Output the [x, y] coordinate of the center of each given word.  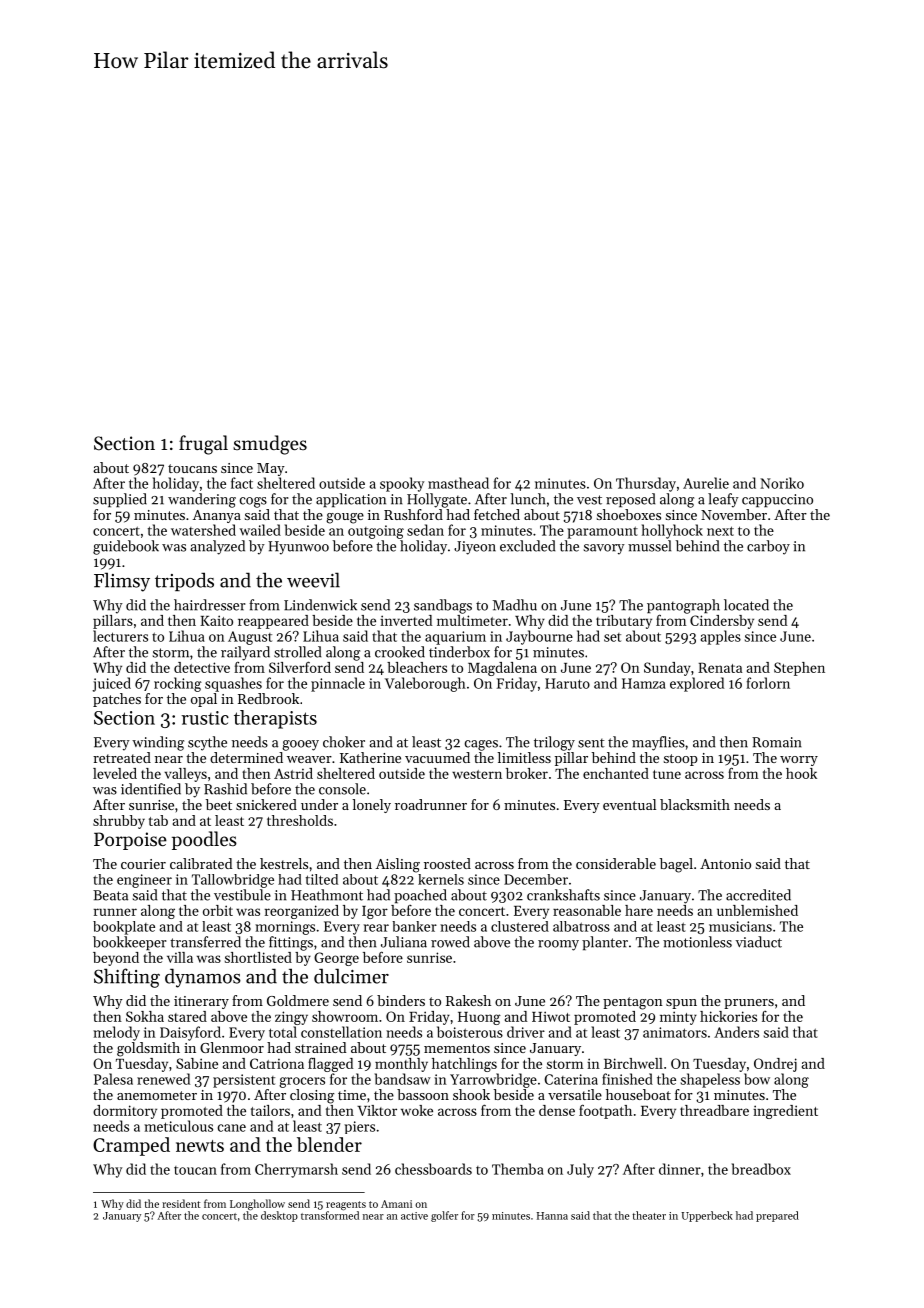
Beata [110, 895]
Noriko [782, 483]
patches [117, 700]
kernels [441, 879]
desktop [279, 1216]
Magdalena [502, 669]
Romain [777, 742]
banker [414, 926]
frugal [203, 445]
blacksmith [695, 804]
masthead [458, 483]
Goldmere [298, 1000]
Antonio [725, 864]
